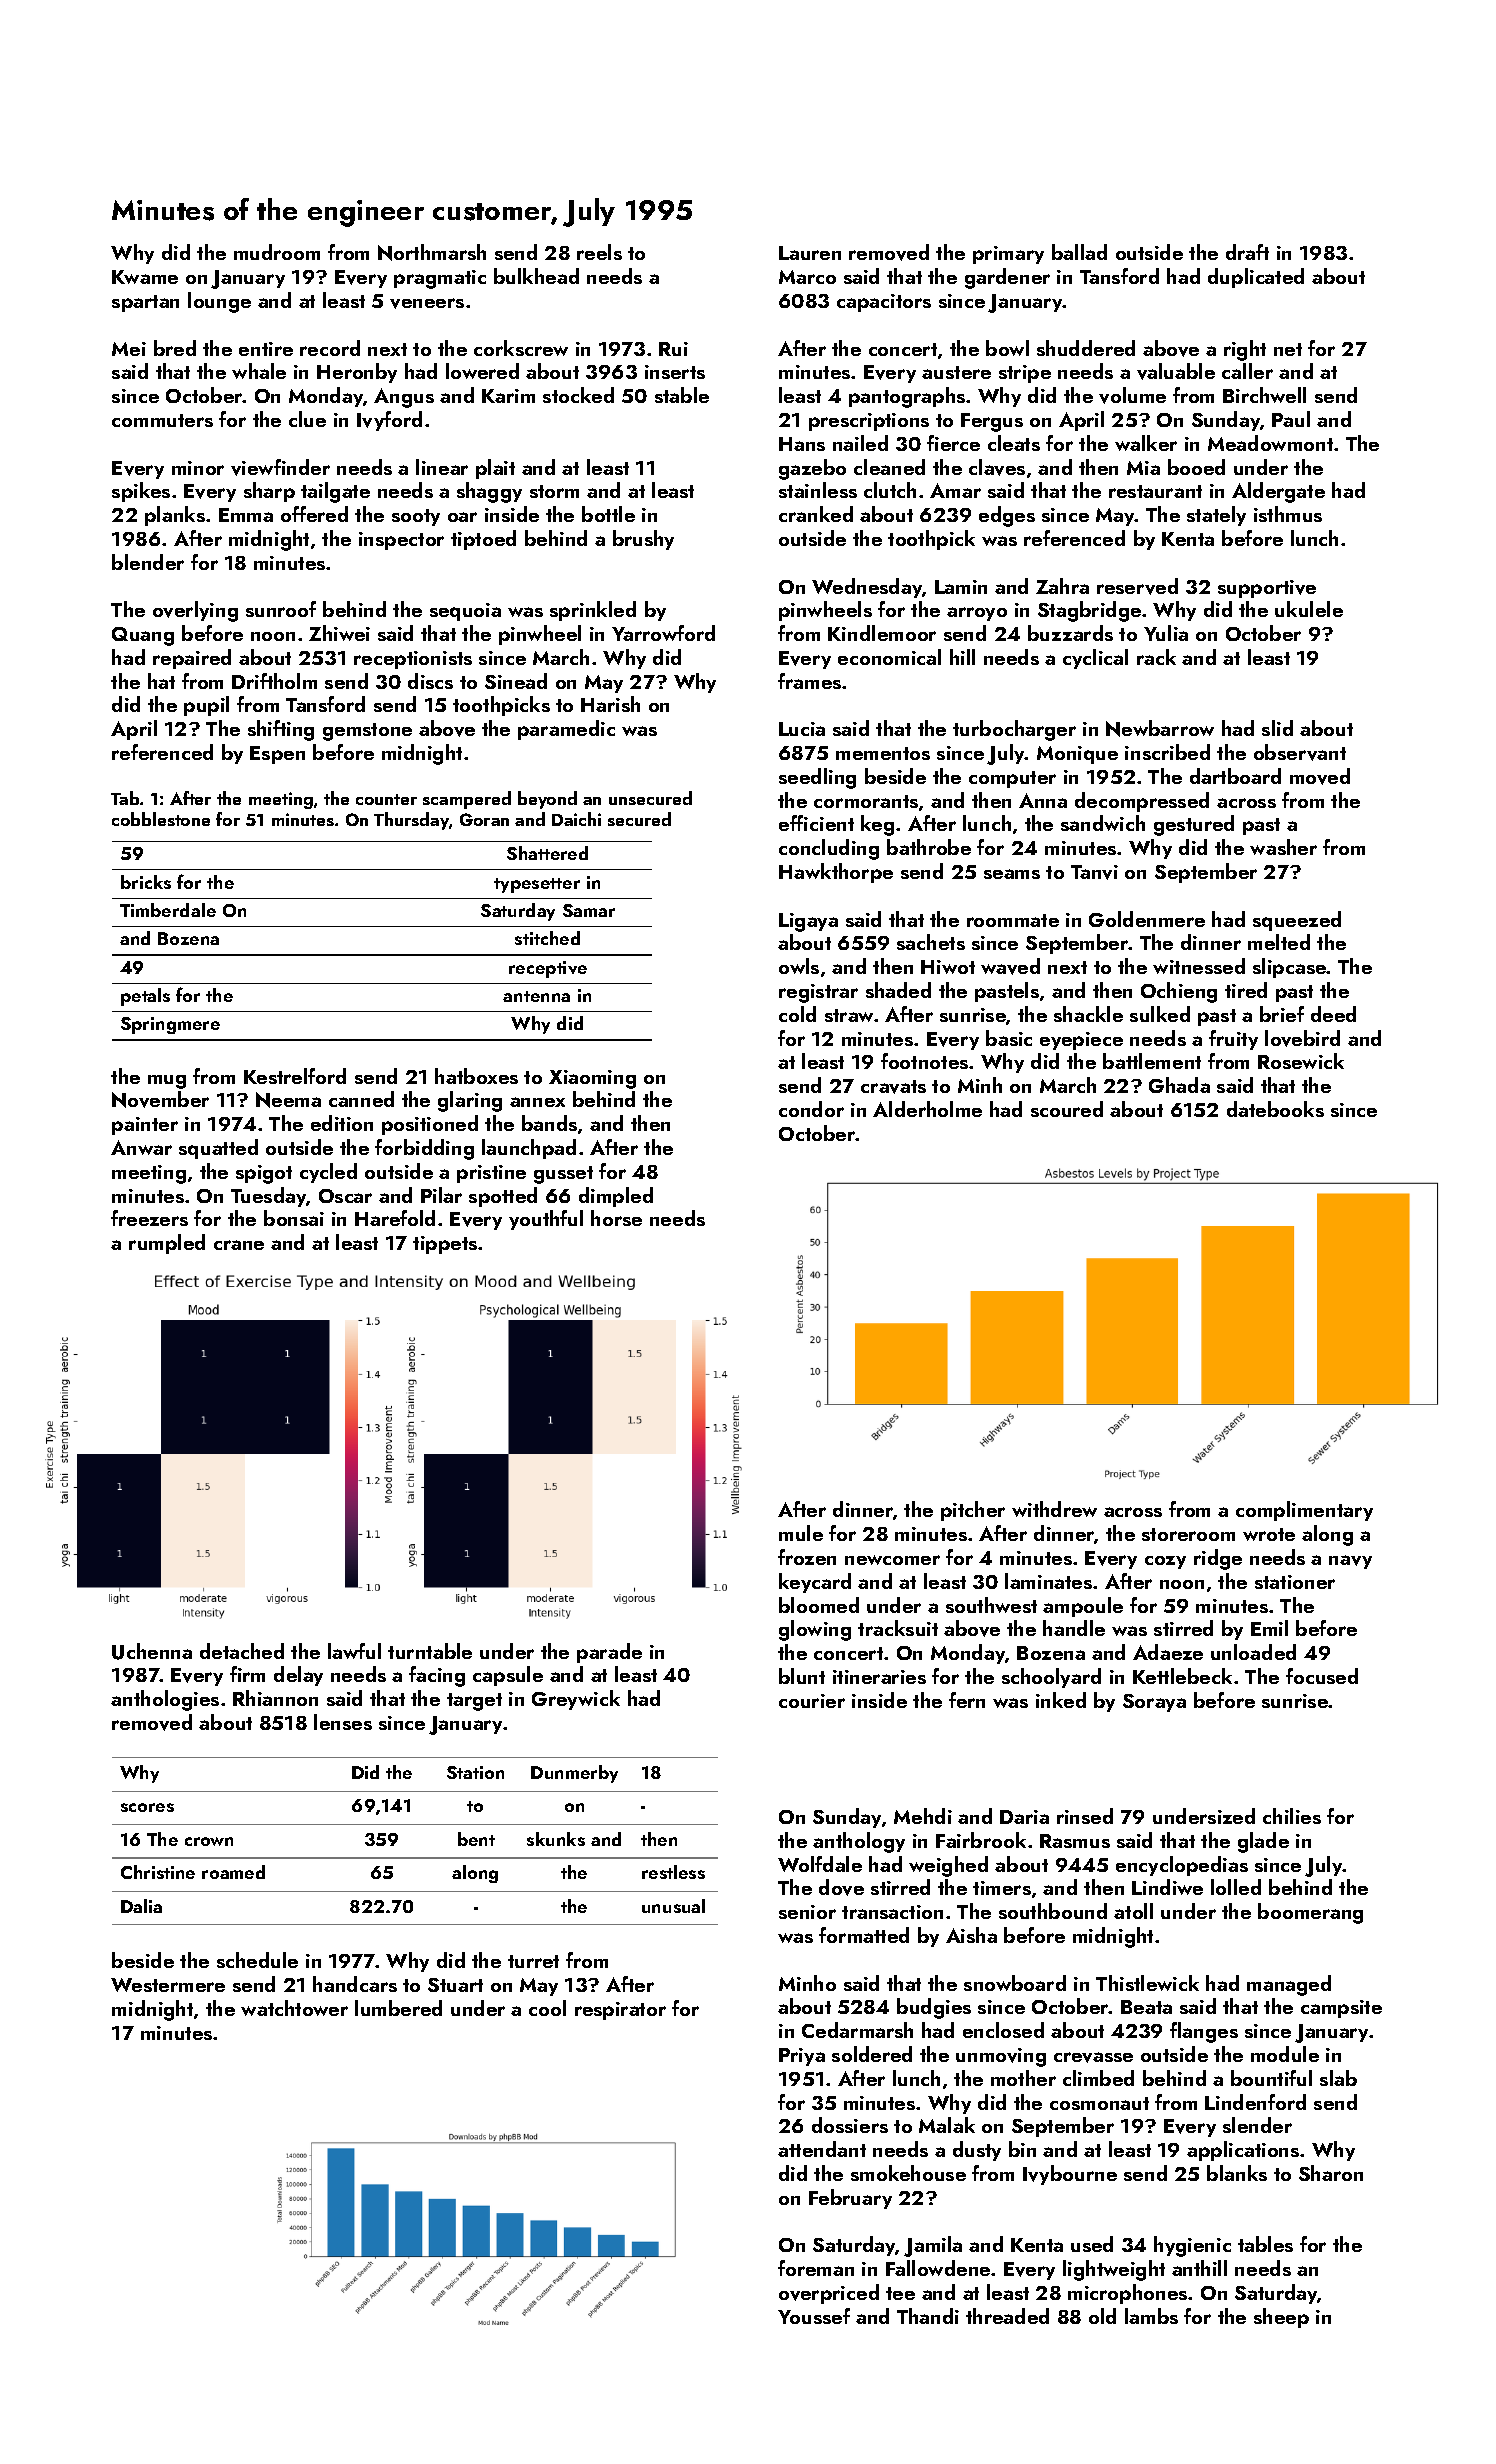 The image size is (1496, 2464). I want to click on Yulia, so click(1166, 633).
